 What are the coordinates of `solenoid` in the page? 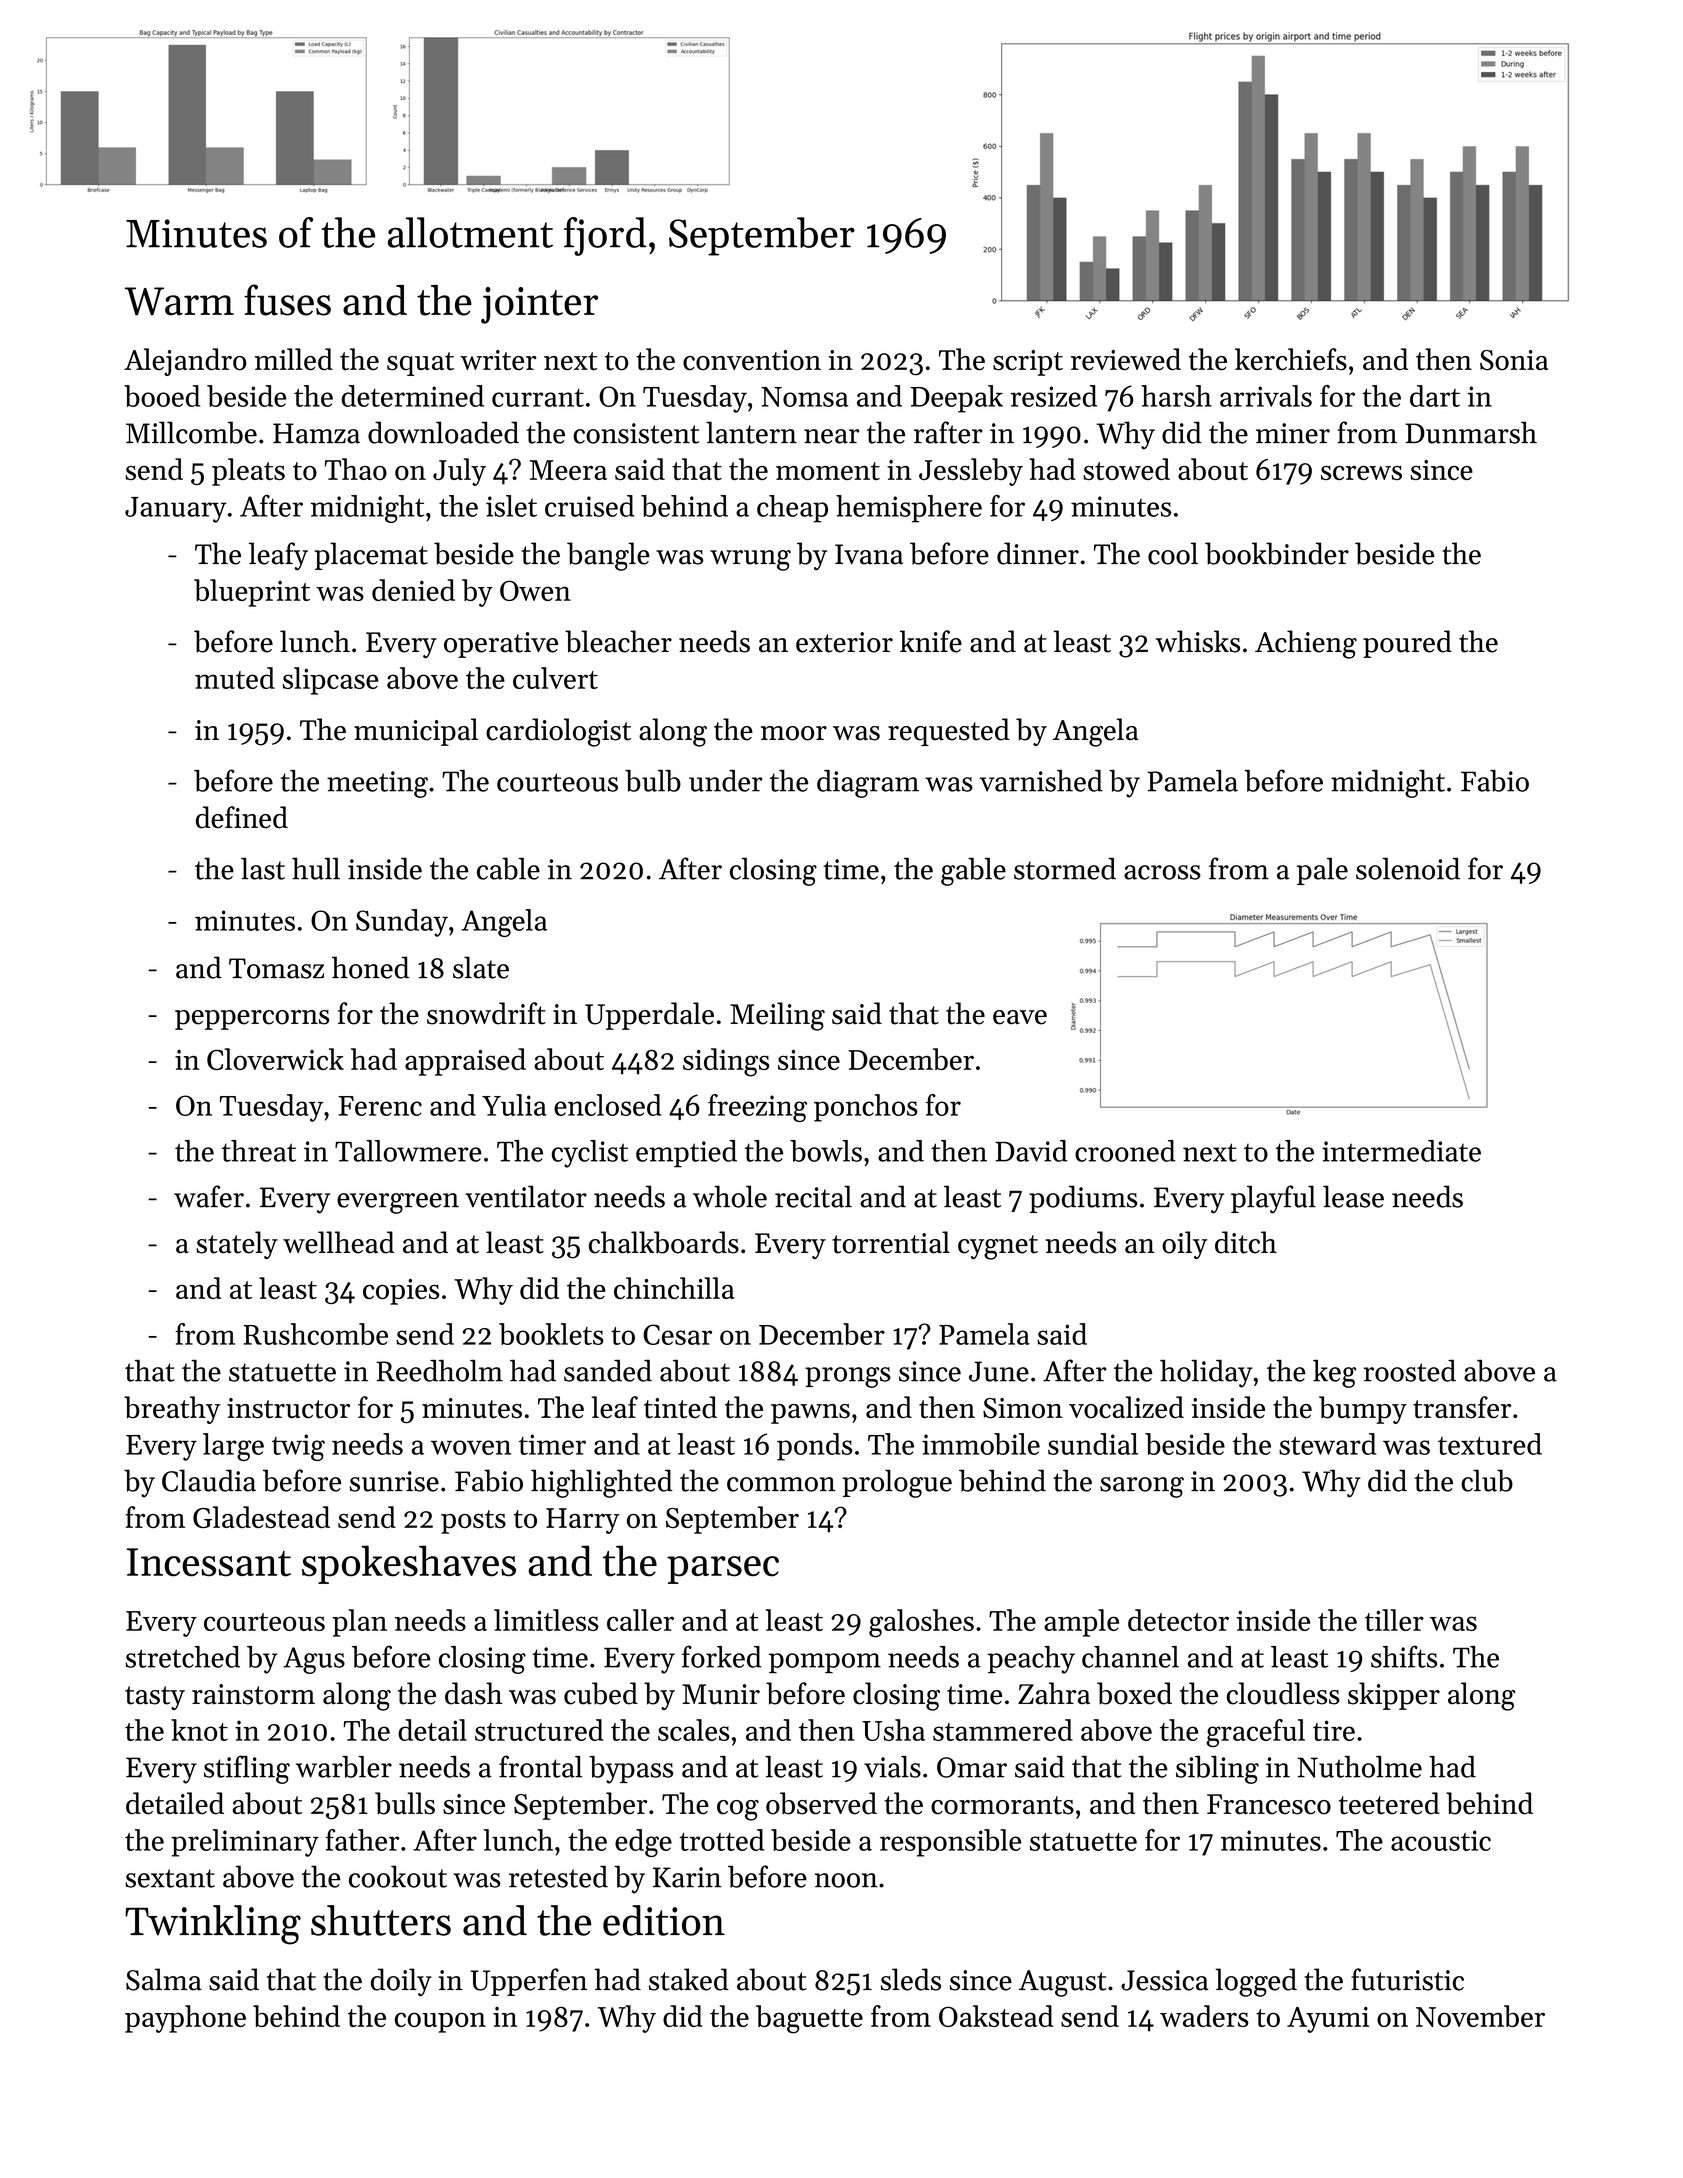 It's located at (1408, 868).
